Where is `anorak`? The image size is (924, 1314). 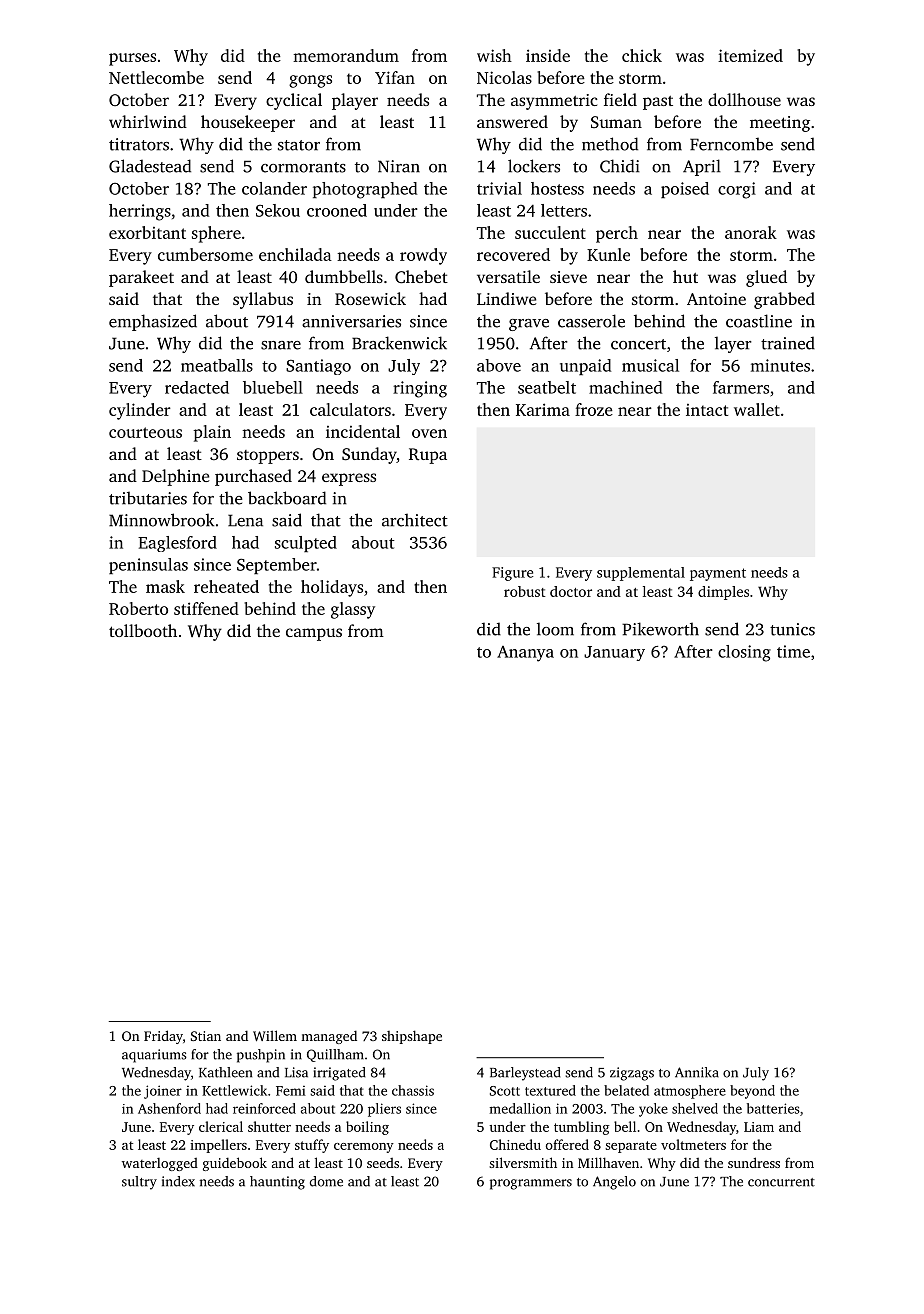
anorak is located at coordinates (751, 232).
